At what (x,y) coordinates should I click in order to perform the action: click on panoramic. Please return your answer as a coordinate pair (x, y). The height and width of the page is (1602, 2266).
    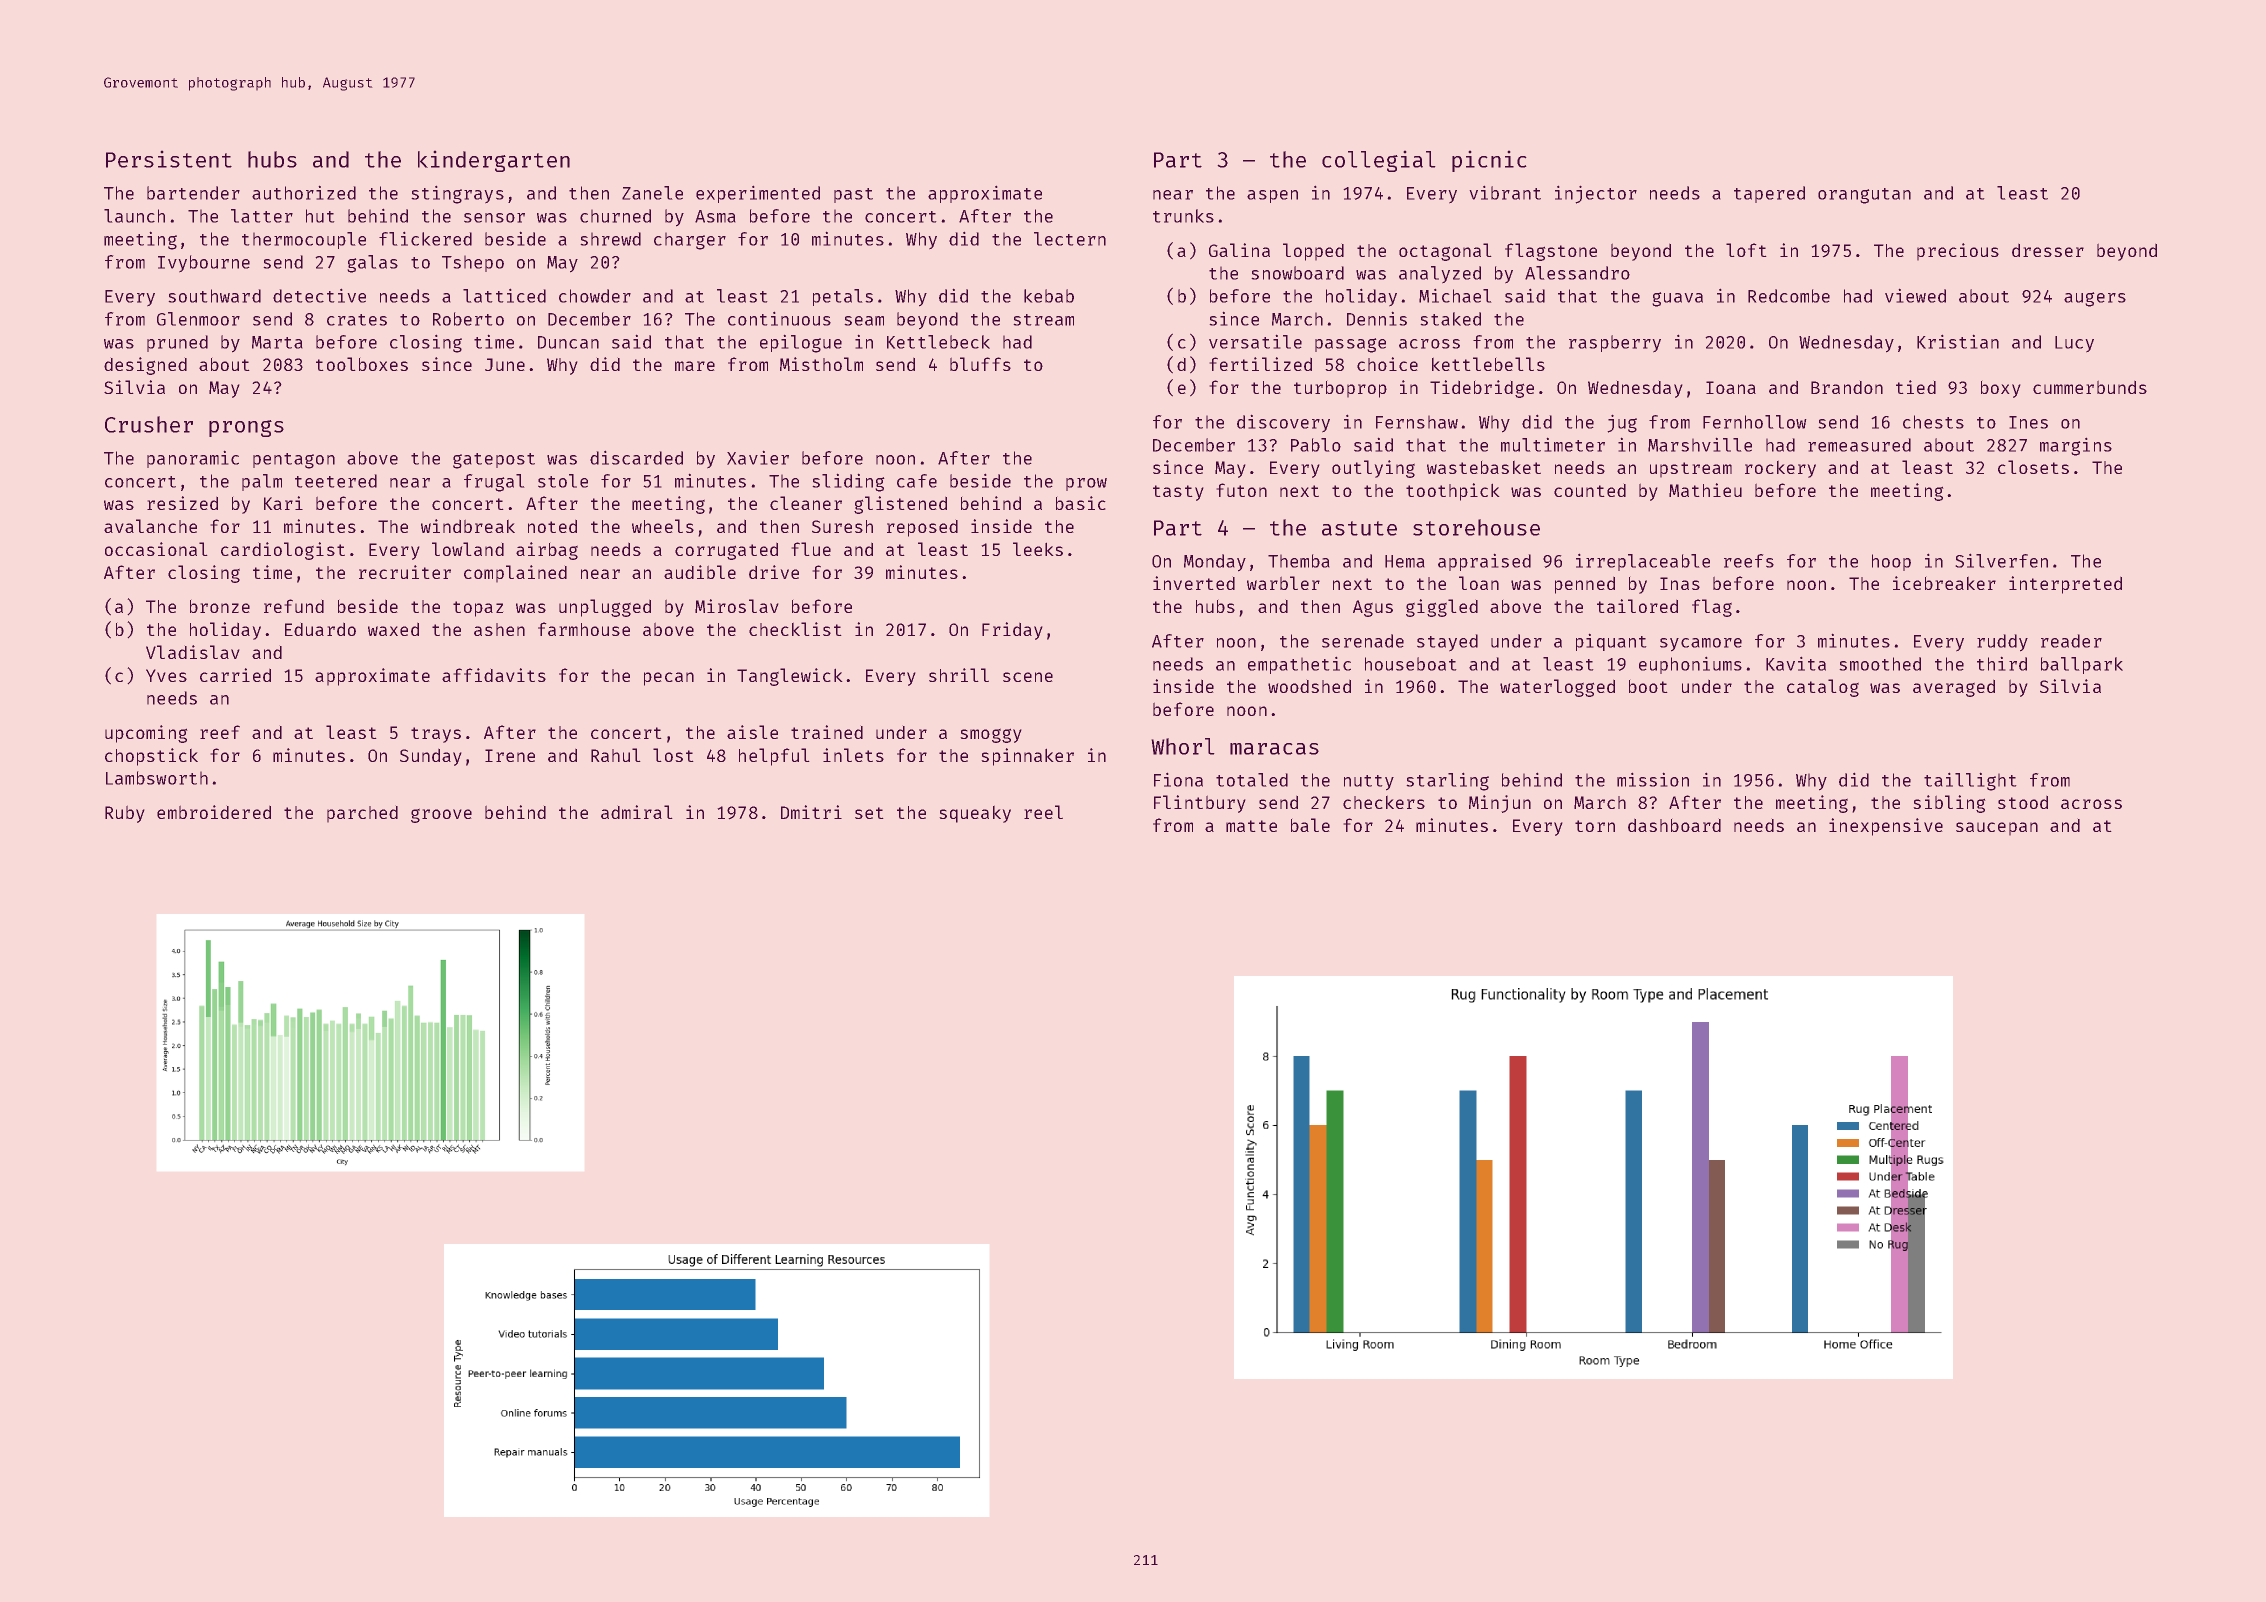
    Looking at the image, I should click on (193, 459).
